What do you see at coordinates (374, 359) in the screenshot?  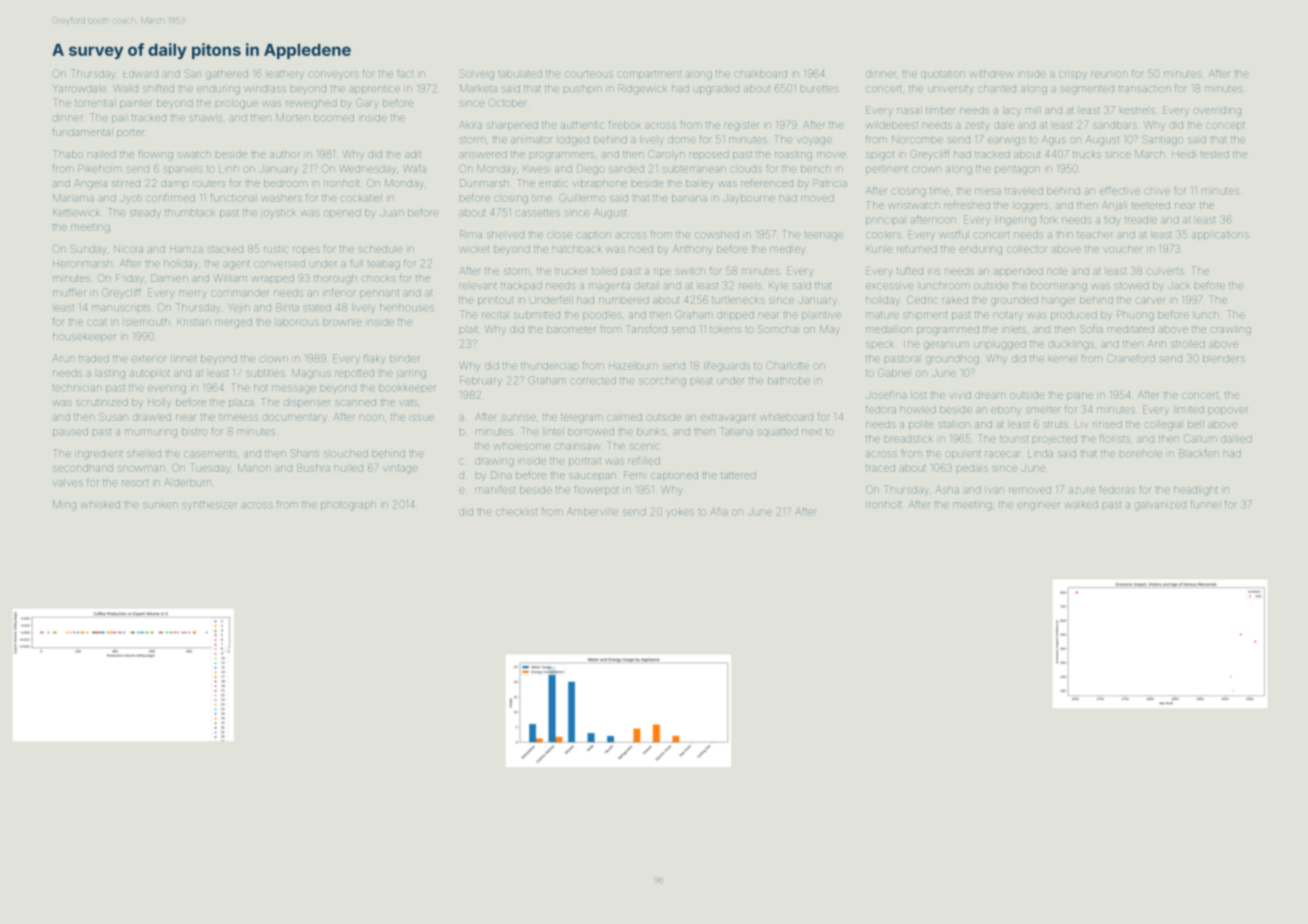 I see `flaky` at bounding box center [374, 359].
